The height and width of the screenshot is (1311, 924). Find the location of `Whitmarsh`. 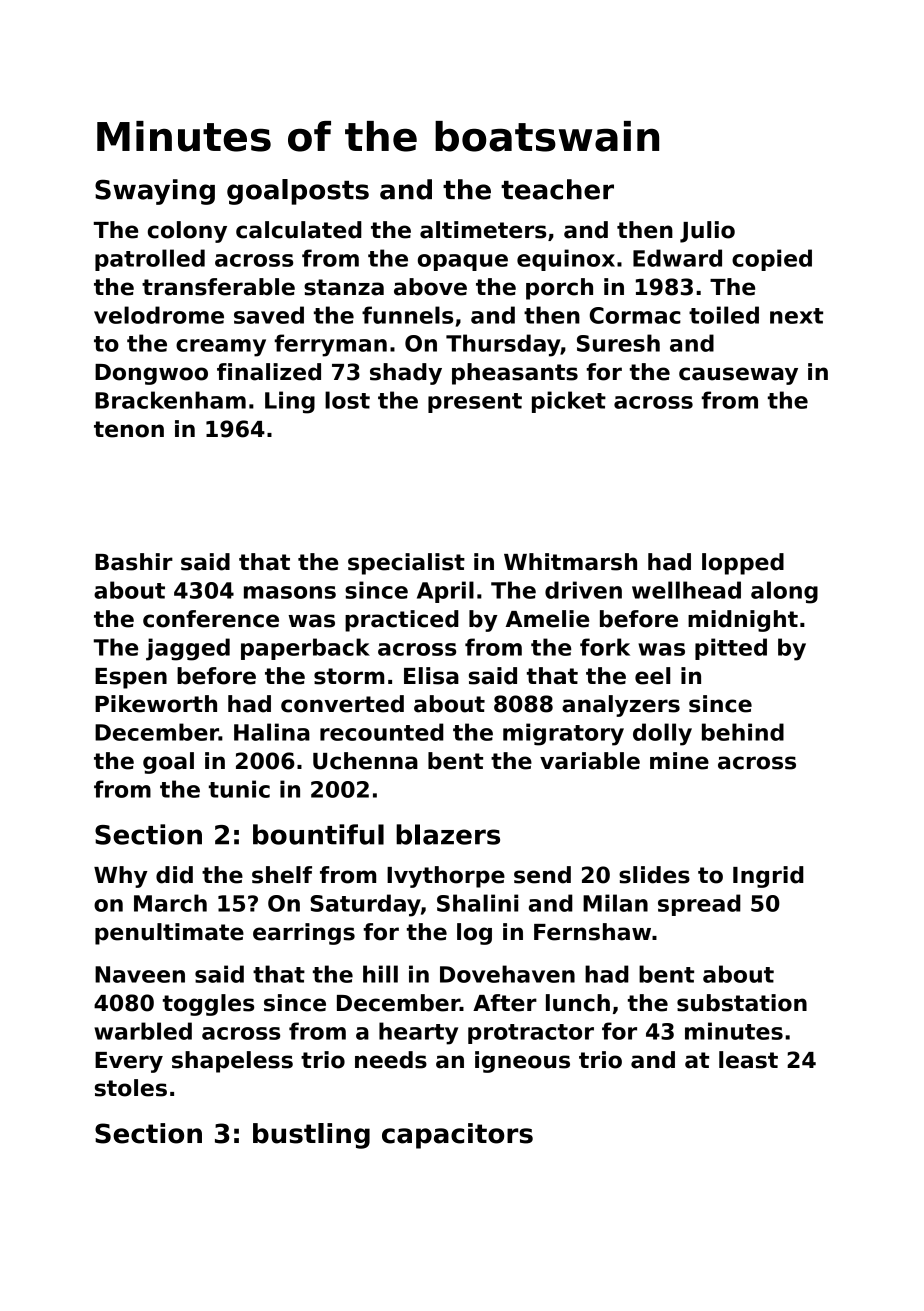

Whitmarsh is located at coordinates (570, 562).
